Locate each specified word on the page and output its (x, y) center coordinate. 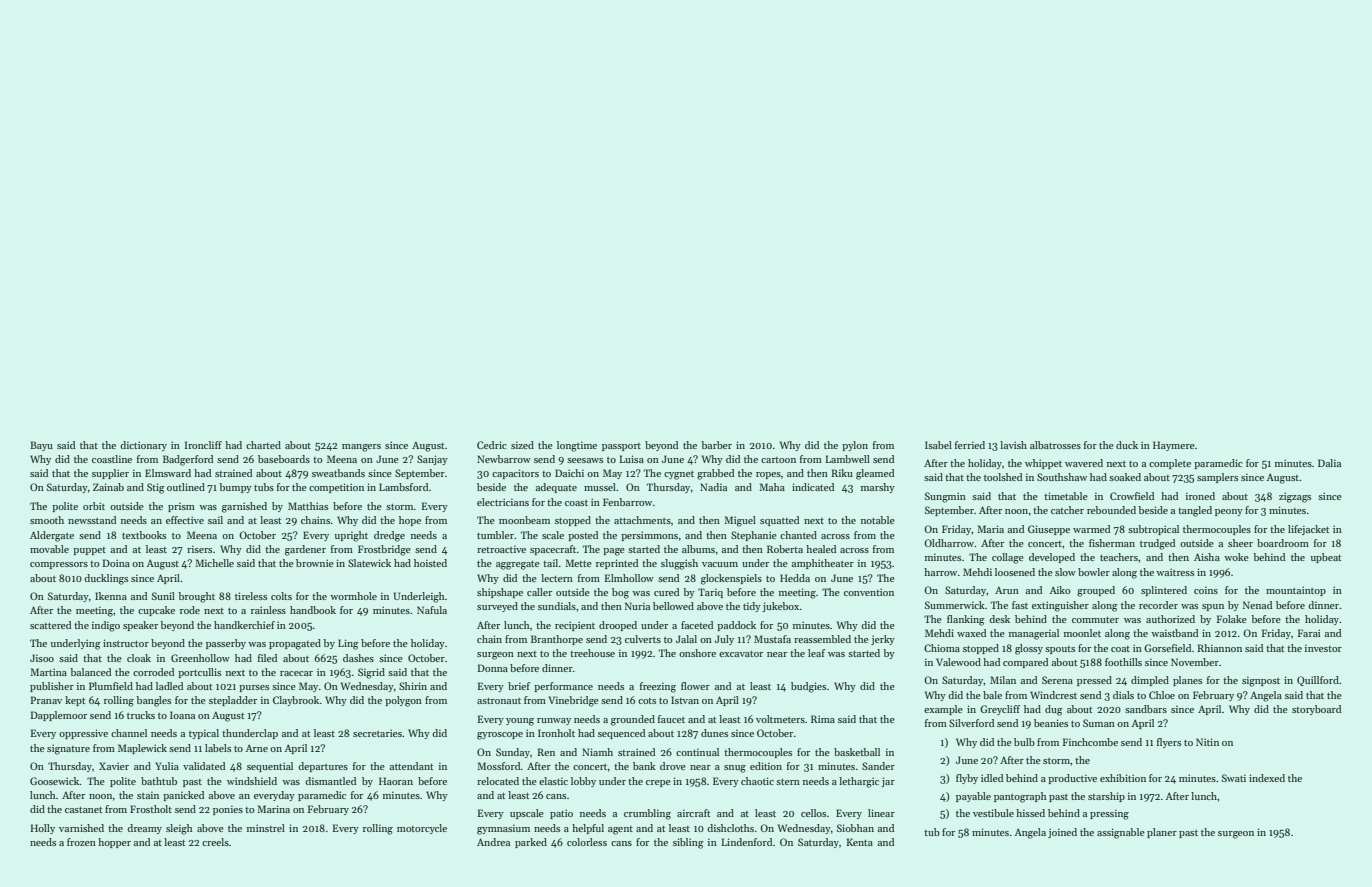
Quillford (1318, 681)
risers (199, 549)
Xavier (114, 766)
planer (1162, 833)
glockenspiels (731, 579)
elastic (553, 781)
